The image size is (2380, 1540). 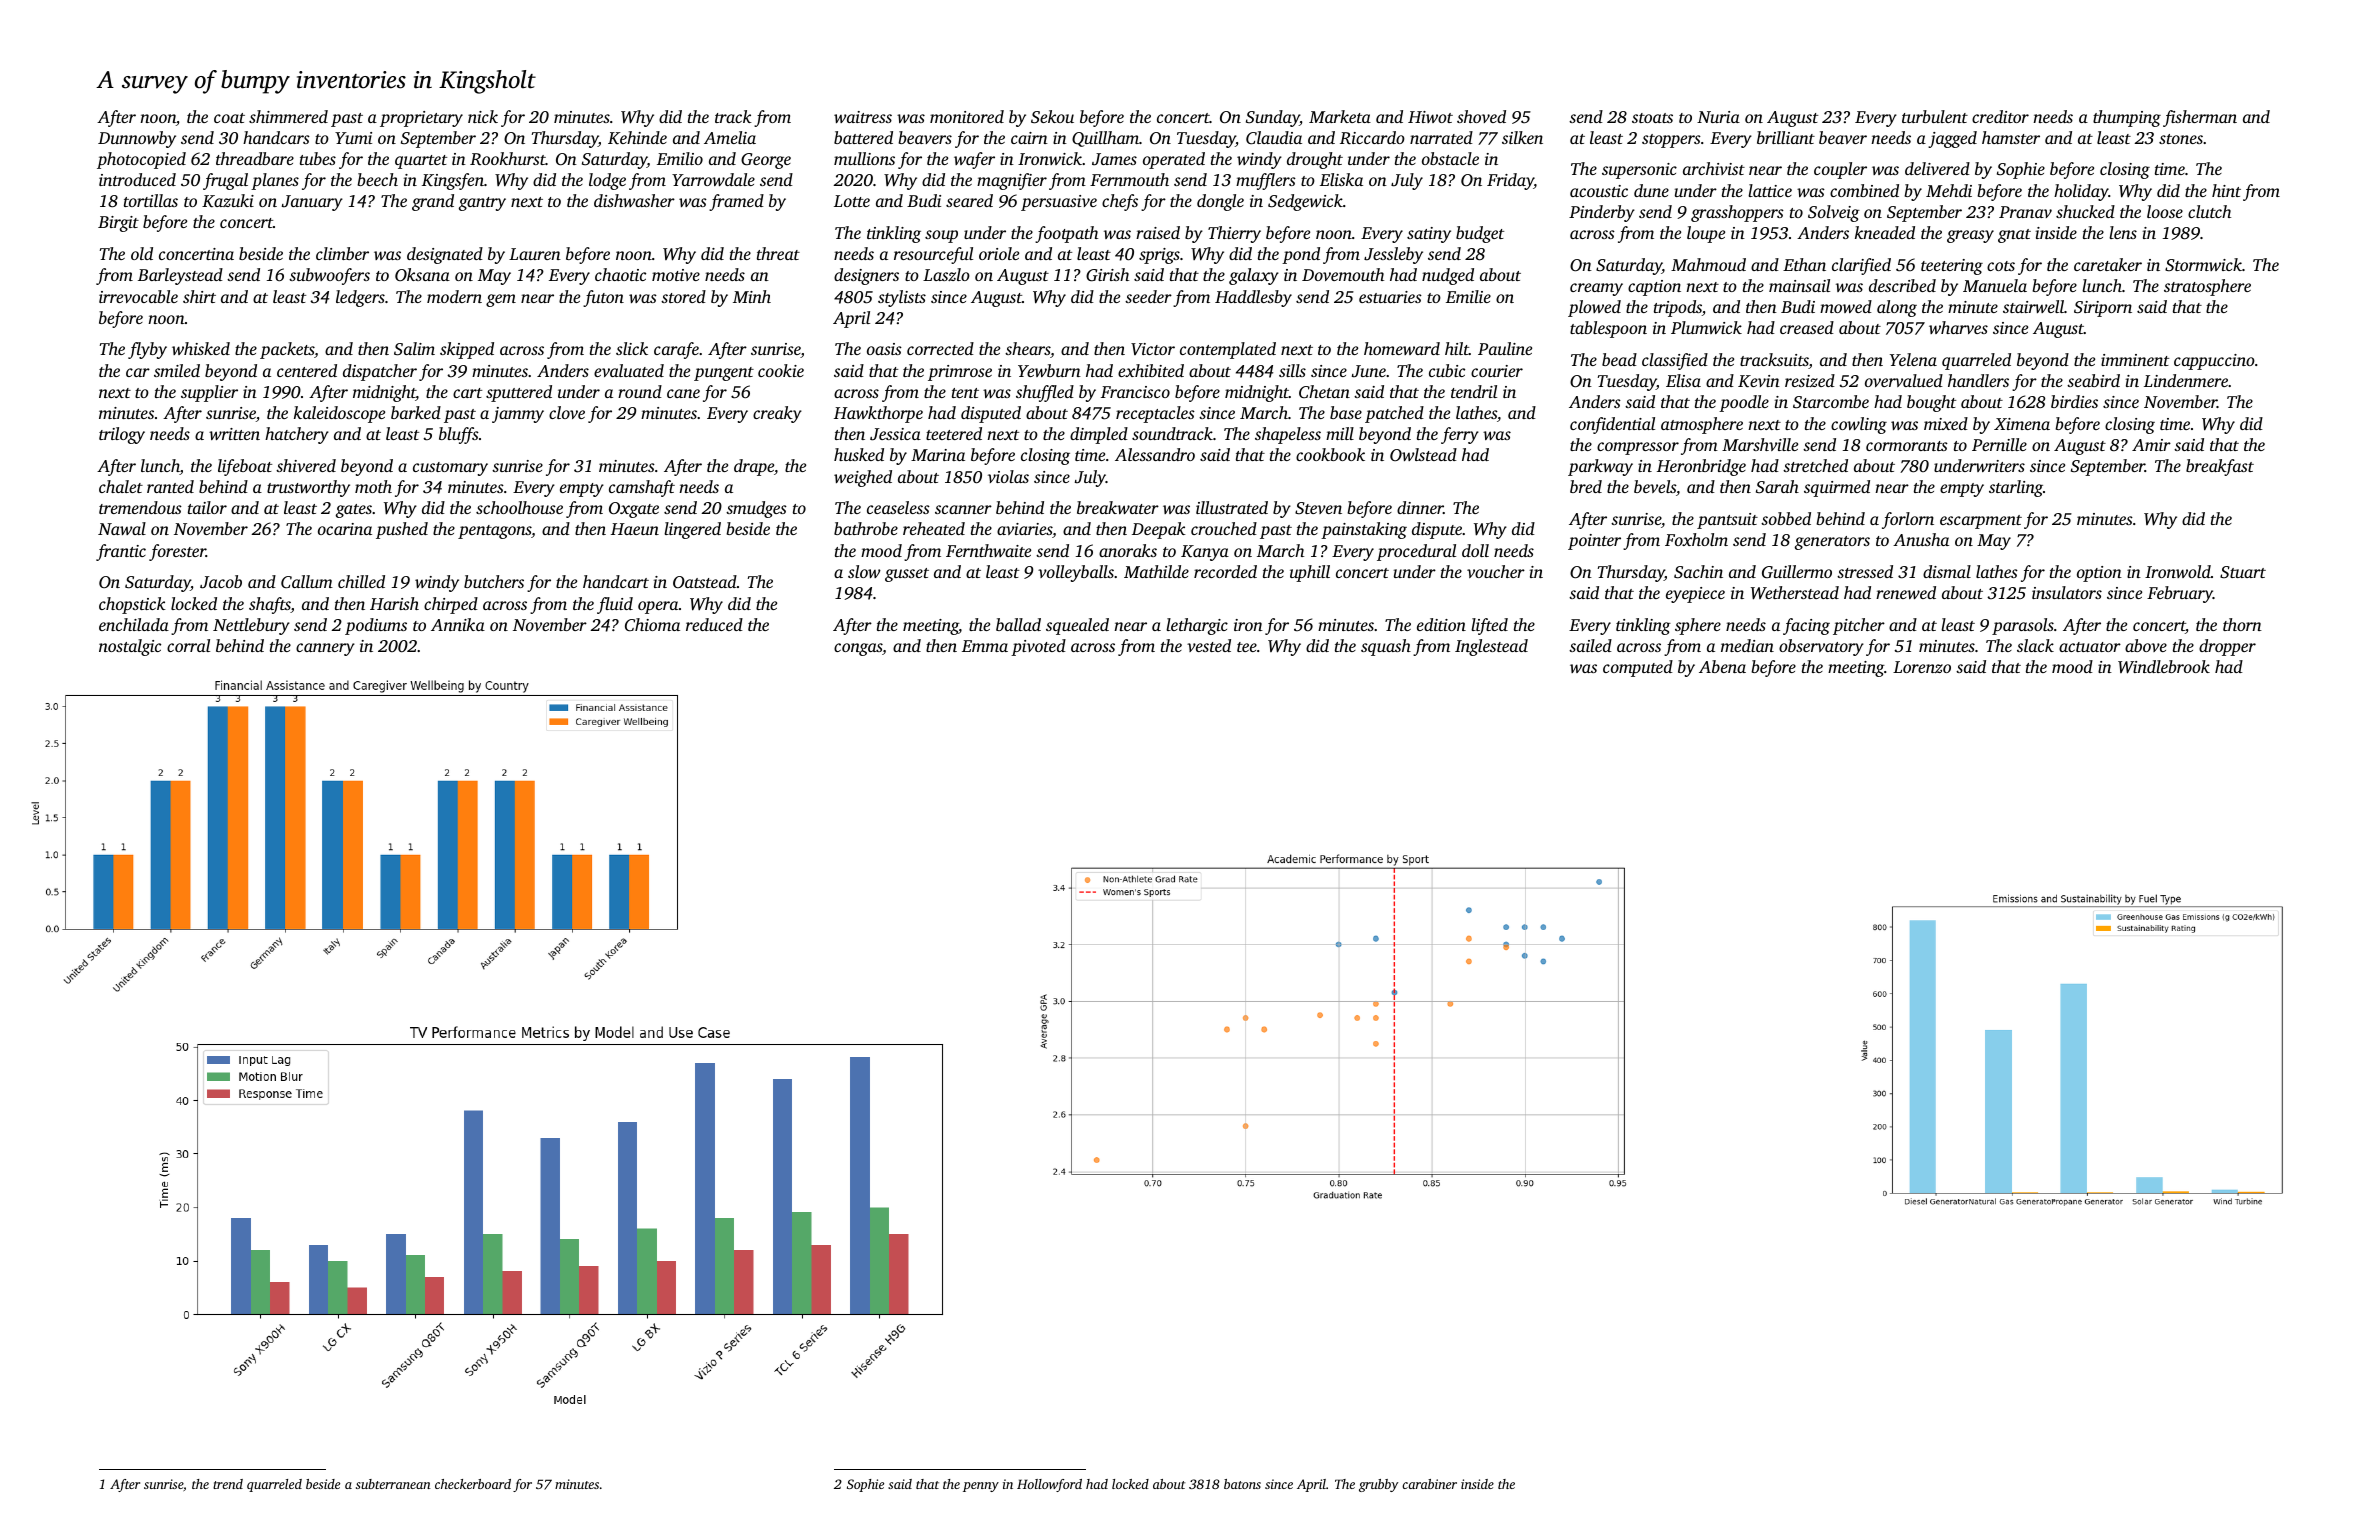 I want to click on computed, so click(x=1638, y=668).
